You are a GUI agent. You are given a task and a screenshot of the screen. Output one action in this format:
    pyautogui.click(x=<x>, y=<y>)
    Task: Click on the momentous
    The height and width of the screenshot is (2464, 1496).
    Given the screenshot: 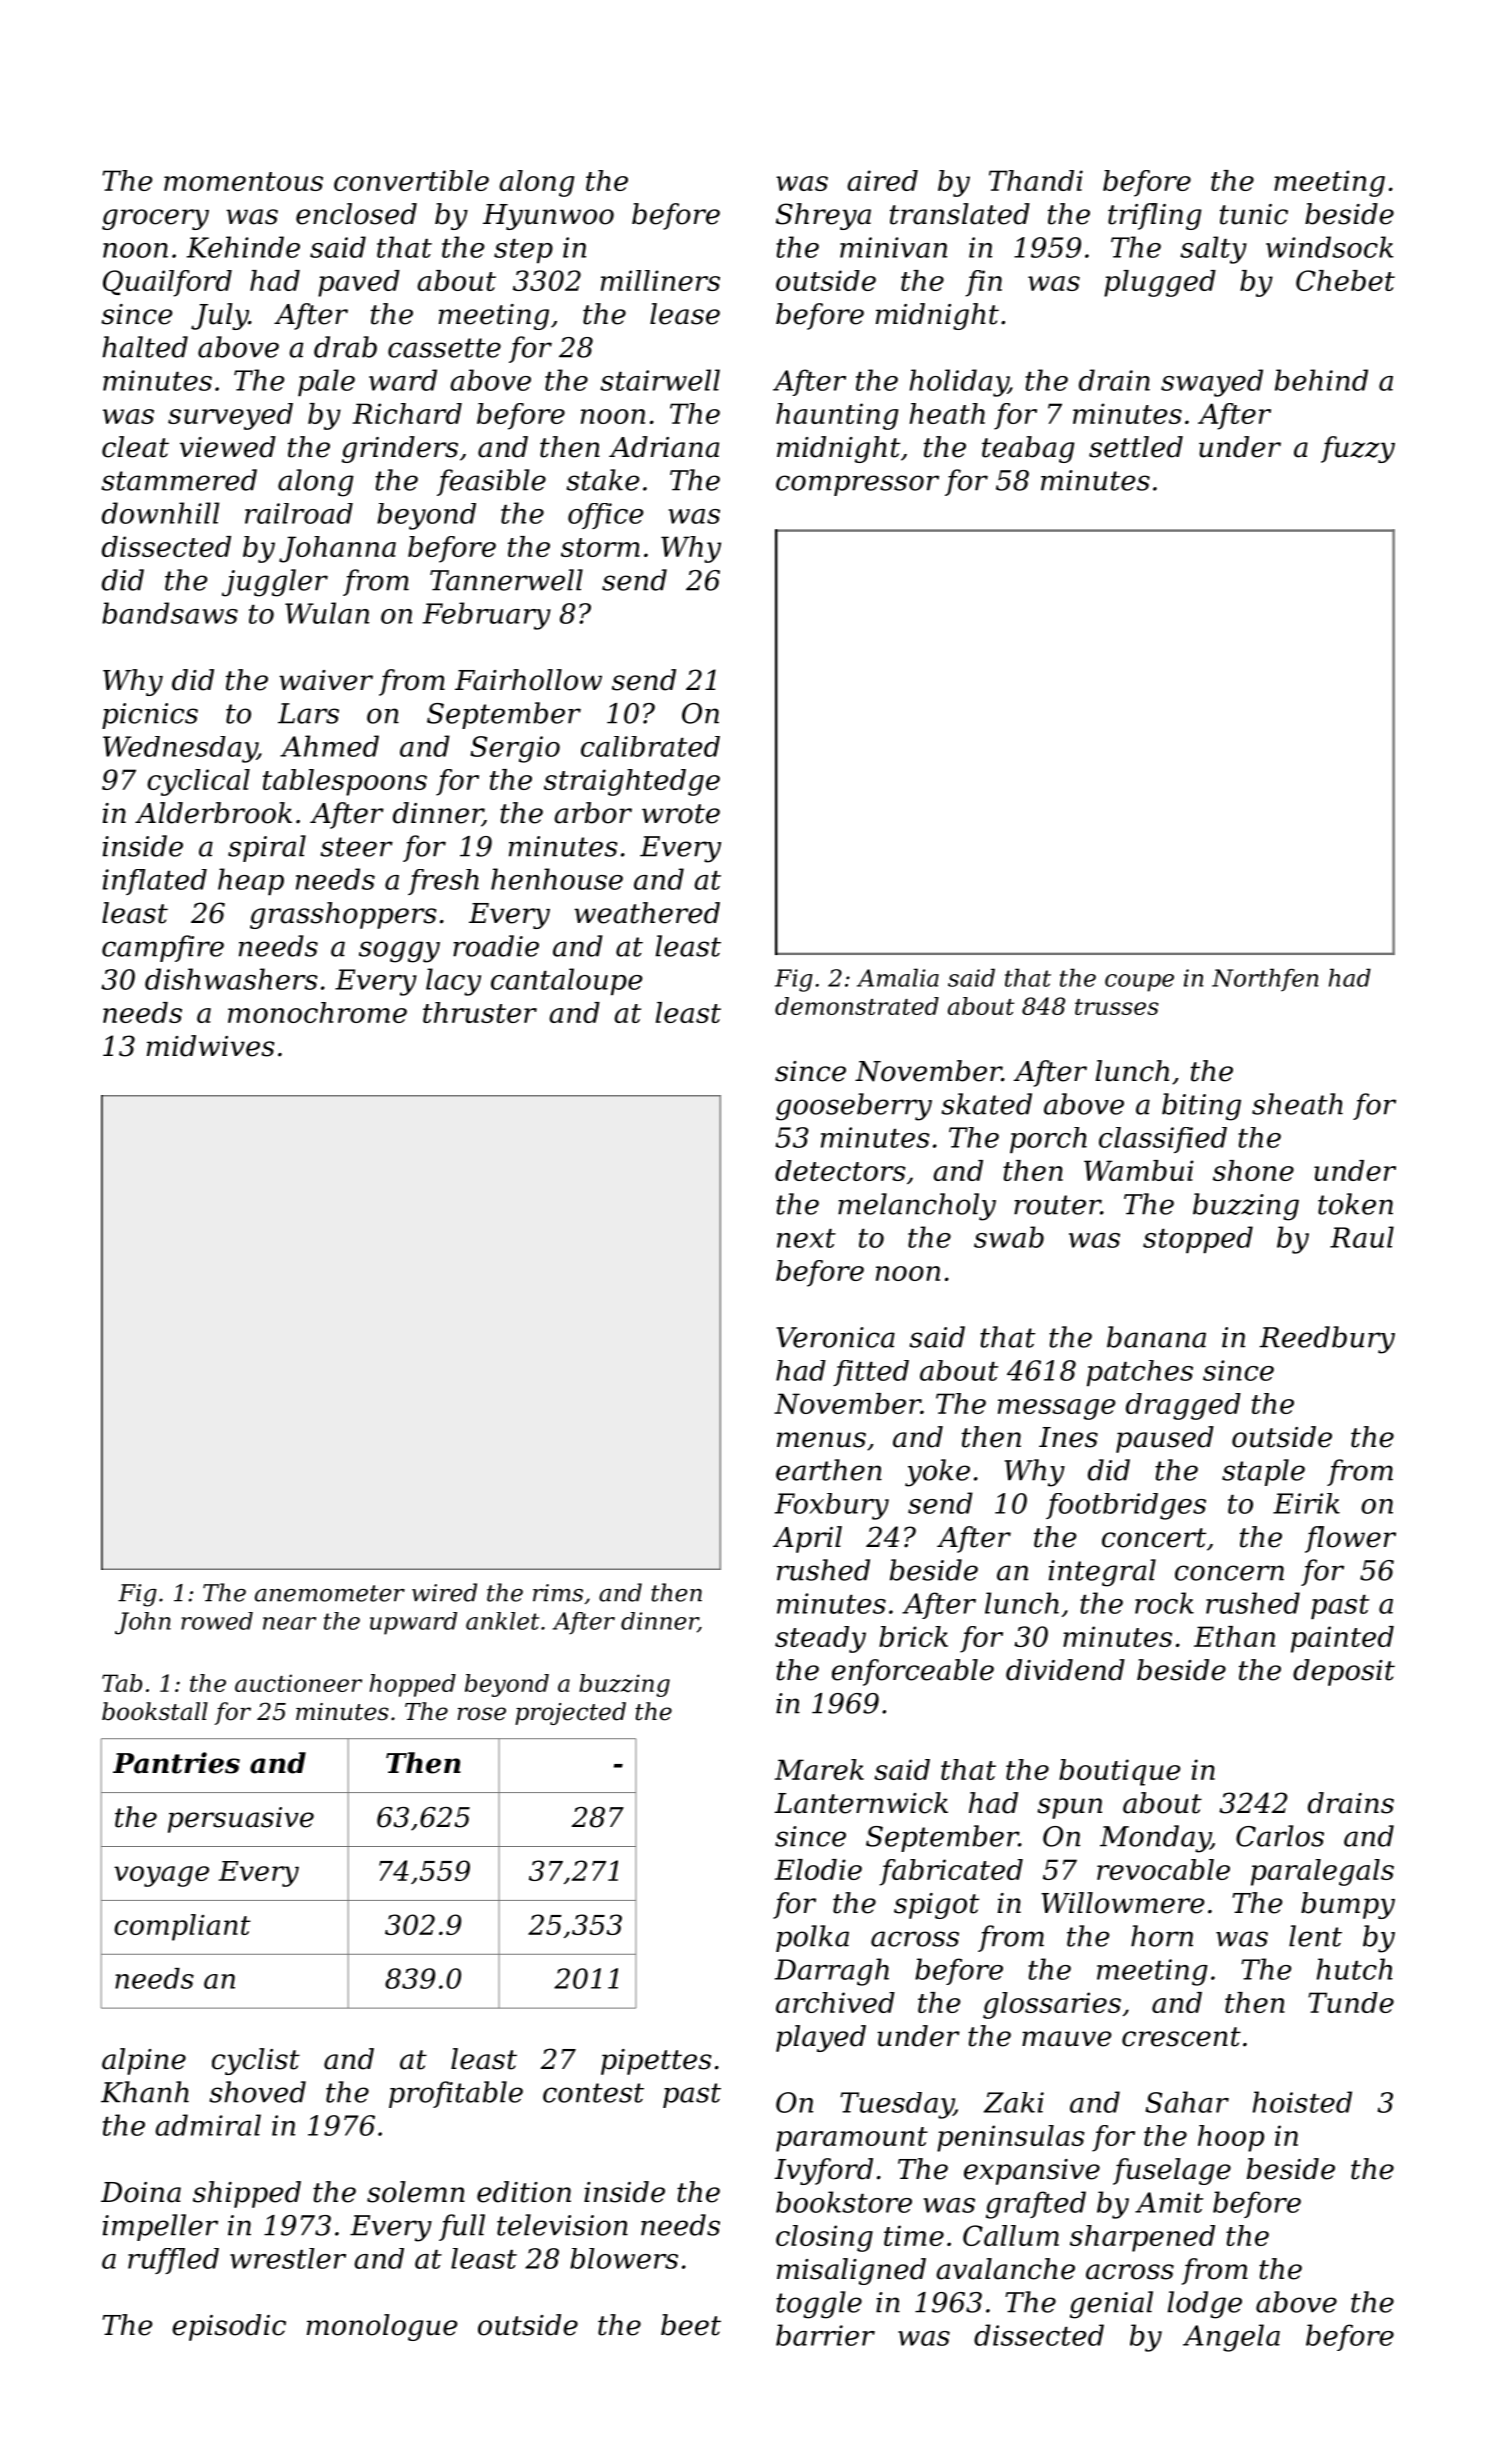 What is the action you would take?
    pyautogui.click(x=243, y=181)
